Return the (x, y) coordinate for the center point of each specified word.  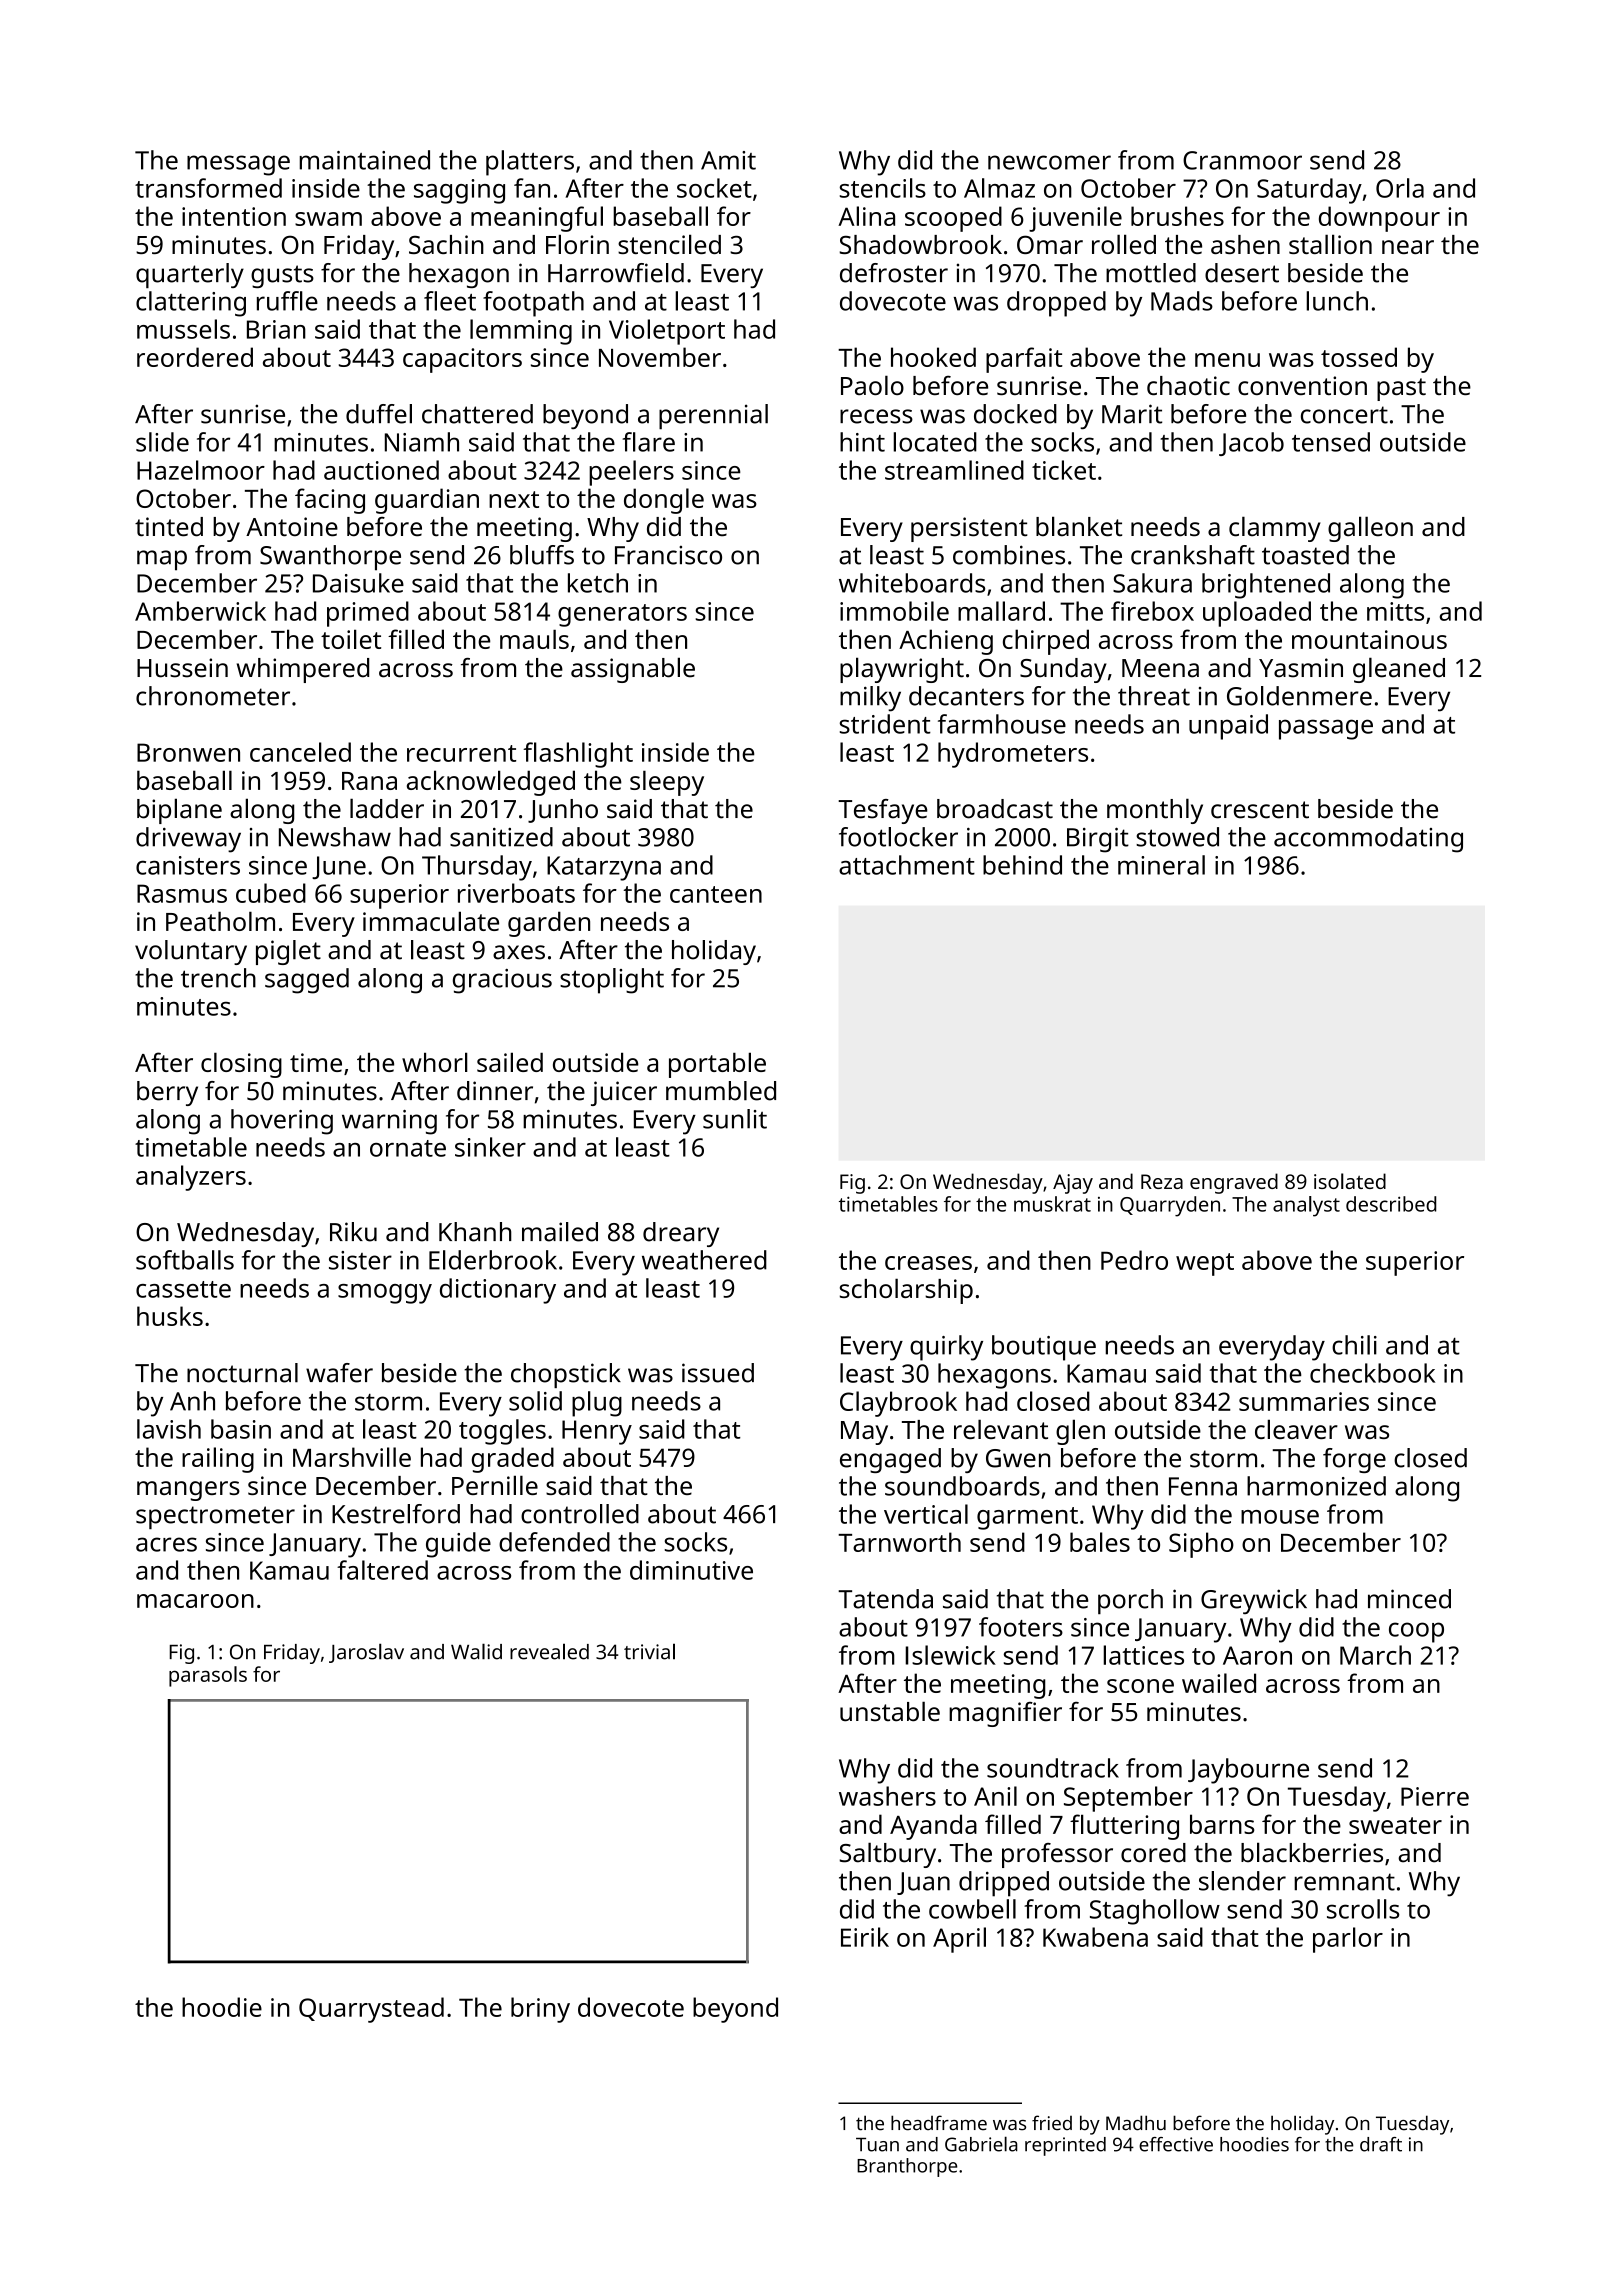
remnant (1344, 1882)
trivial (649, 1651)
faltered (382, 1570)
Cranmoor (1242, 160)
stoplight (612, 981)
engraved (1234, 1183)
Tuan (877, 2145)
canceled (300, 752)
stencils (883, 188)
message (238, 165)
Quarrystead (371, 2010)
